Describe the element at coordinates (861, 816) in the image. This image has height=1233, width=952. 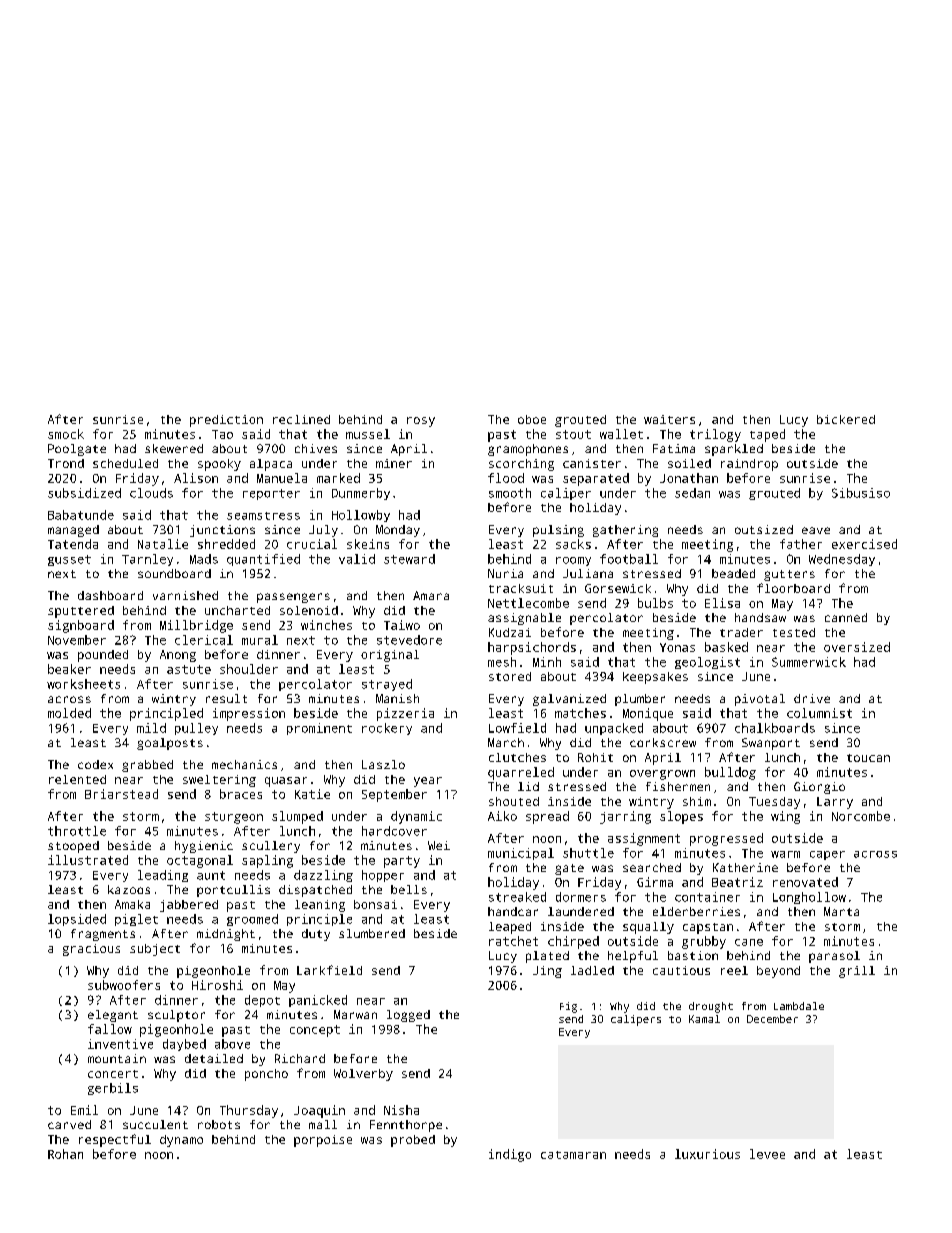
I see `Norcombe` at that location.
